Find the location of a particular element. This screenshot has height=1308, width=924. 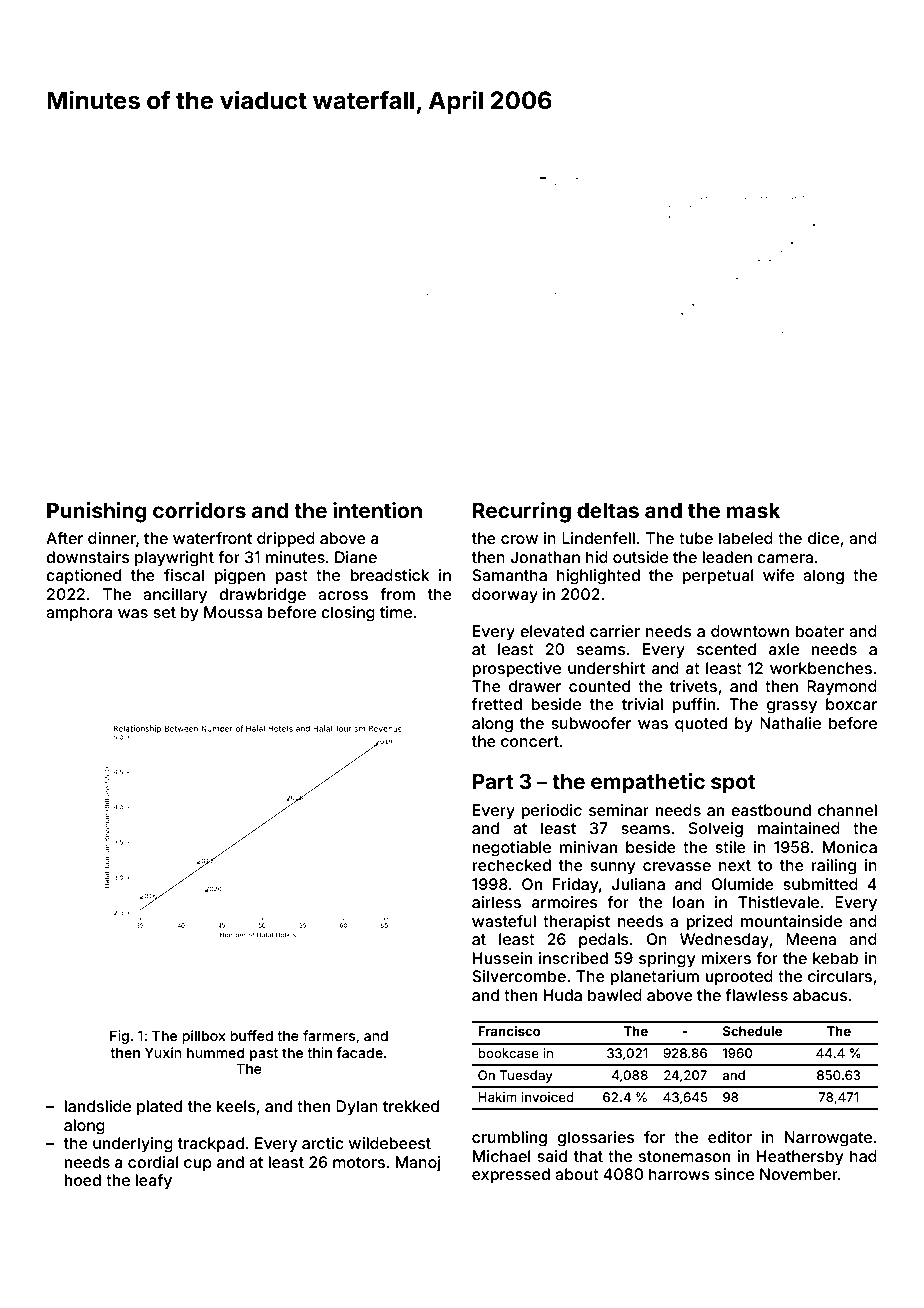

elevated is located at coordinates (552, 631).
